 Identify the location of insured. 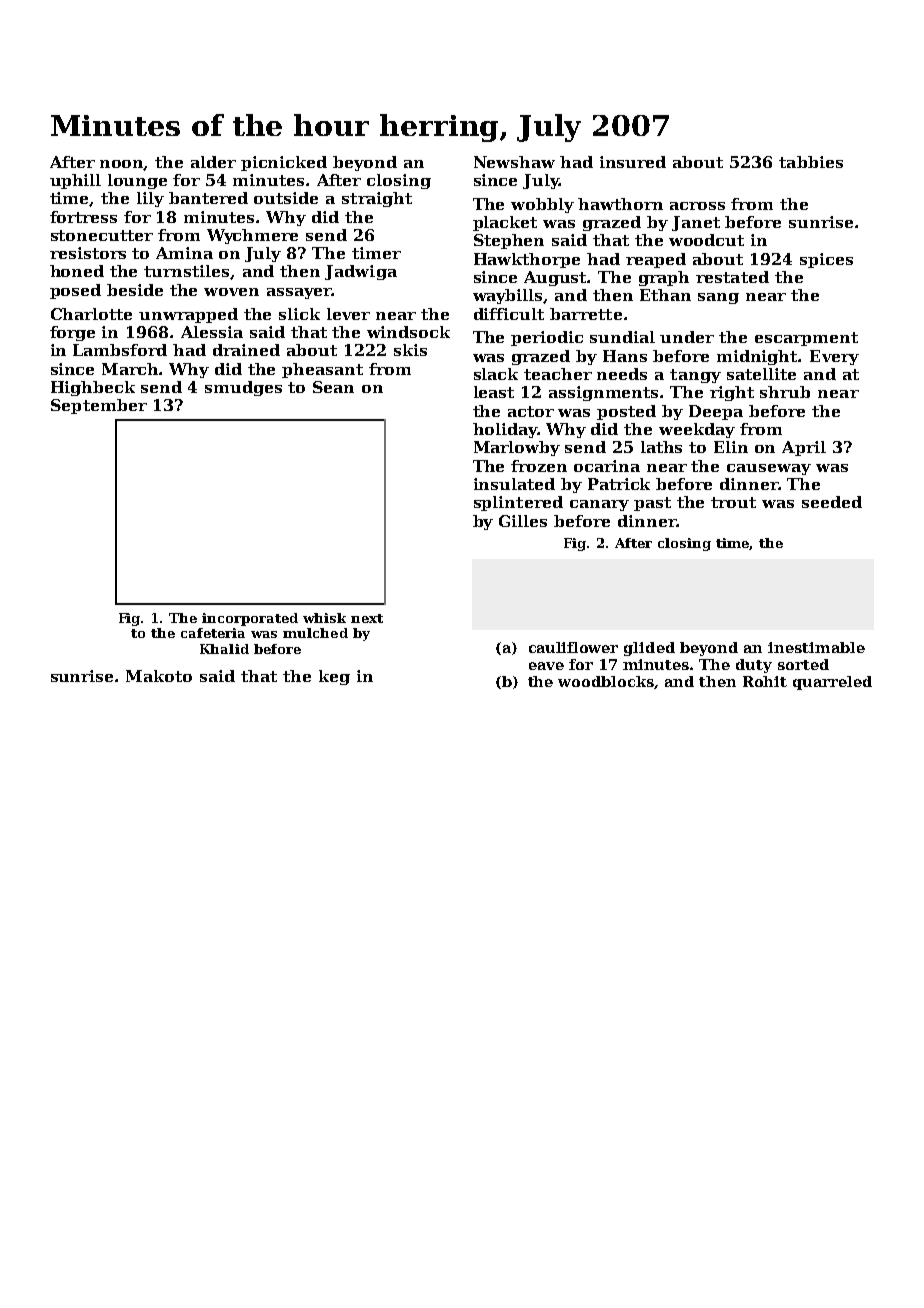
(633, 162).
